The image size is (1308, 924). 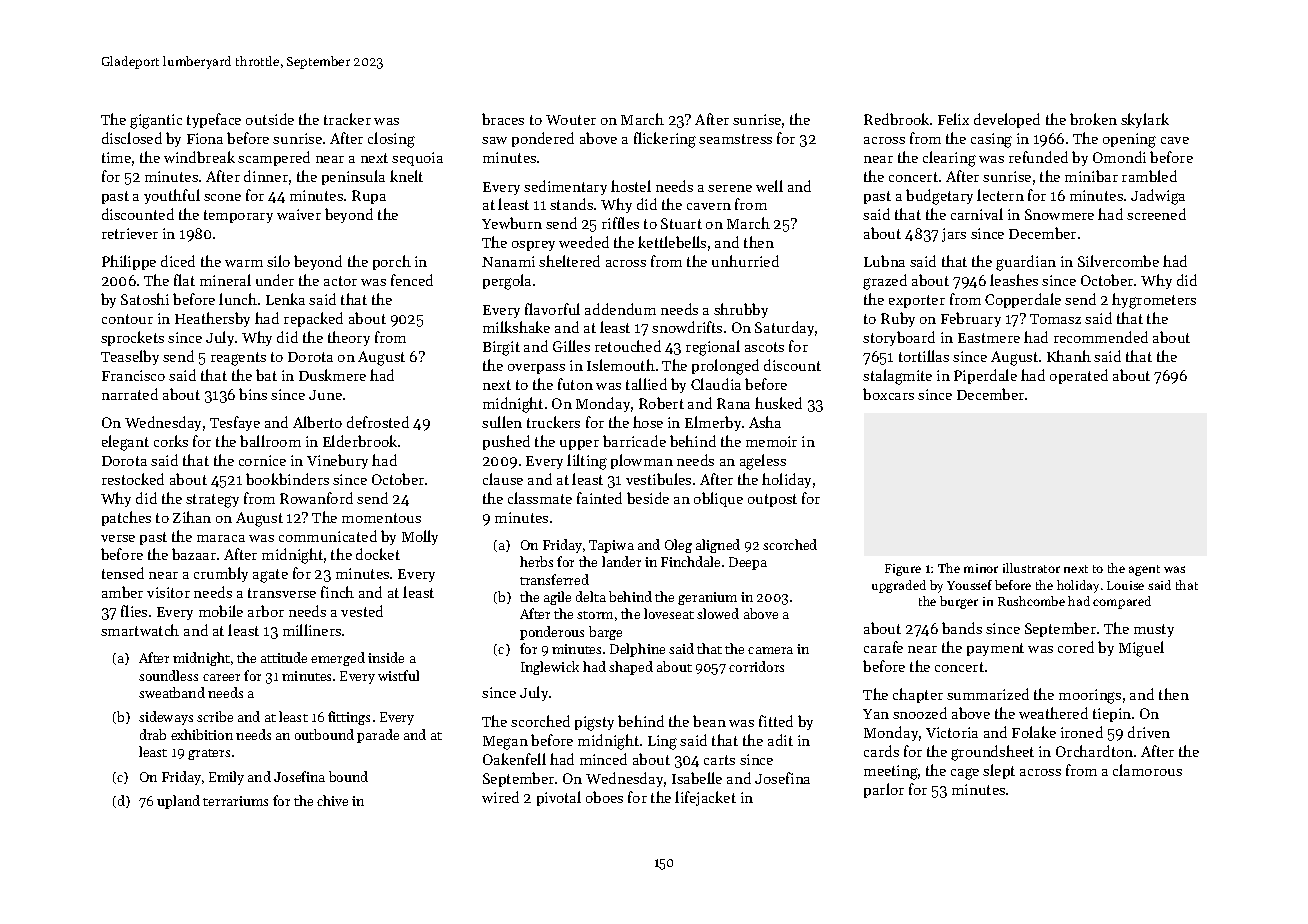 What do you see at coordinates (772, 500) in the screenshot?
I see `outpost` at bounding box center [772, 500].
